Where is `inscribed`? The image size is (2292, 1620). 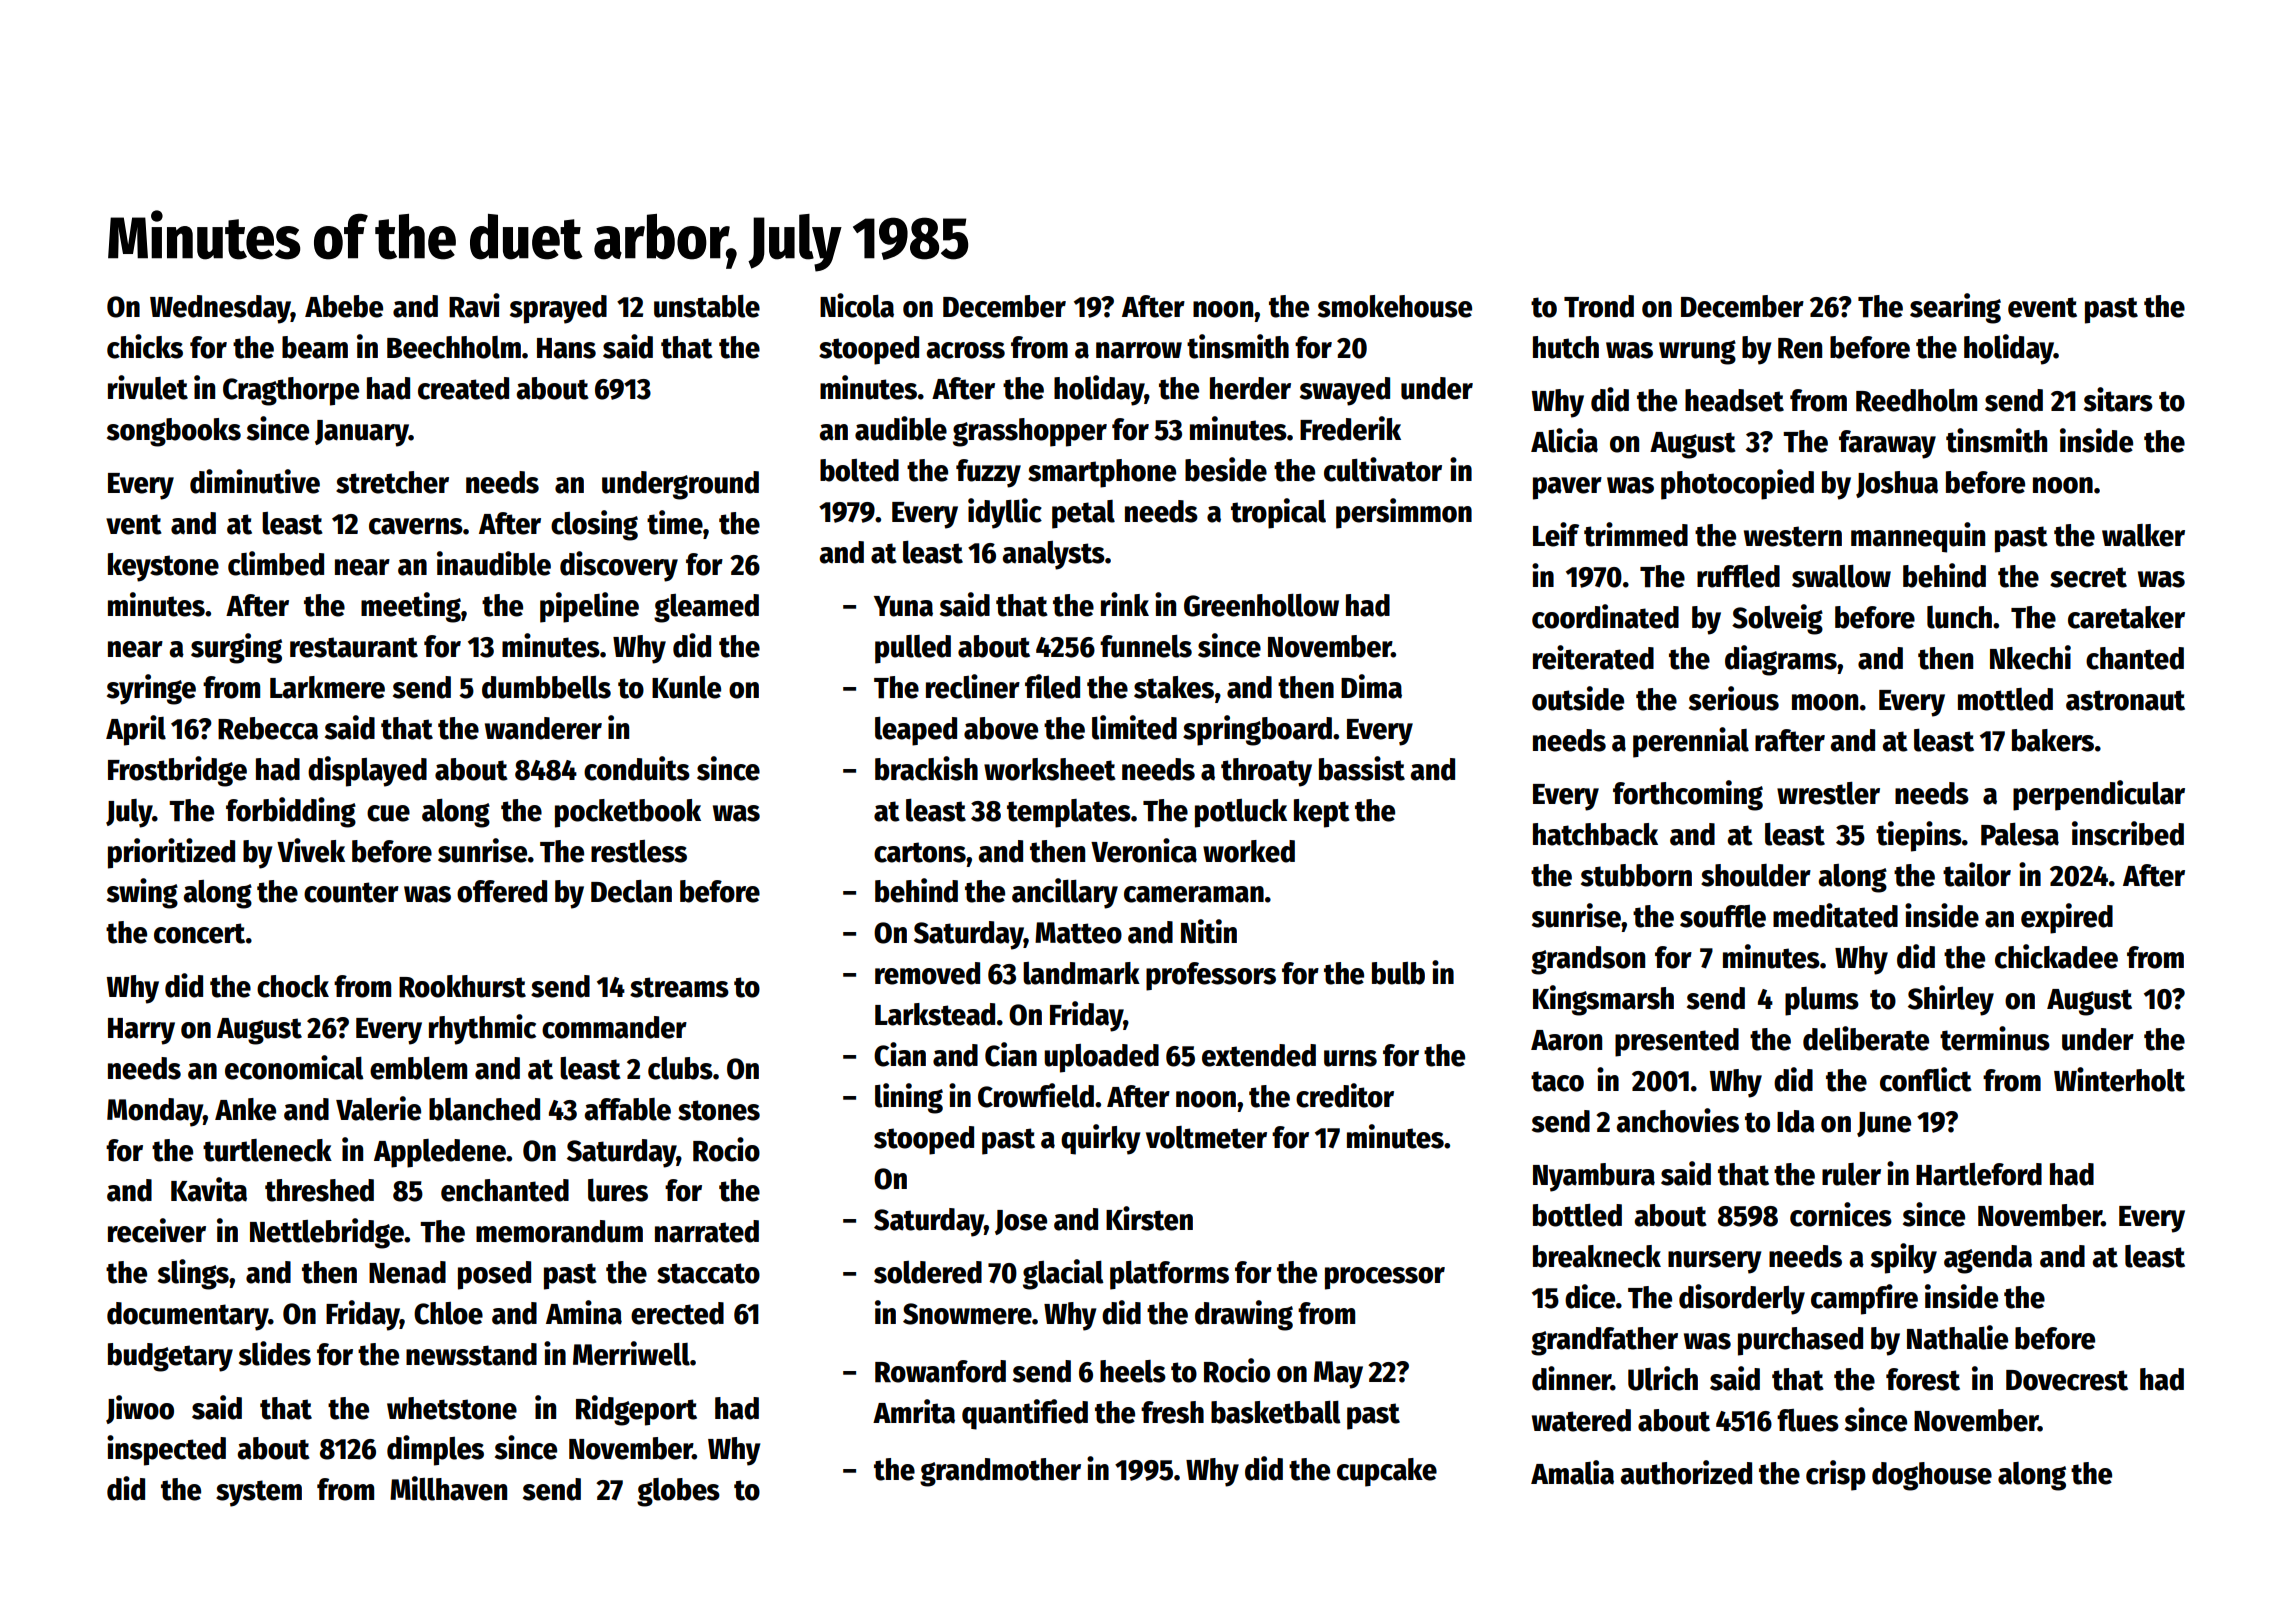
inscribed is located at coordinates (2128, 833).
